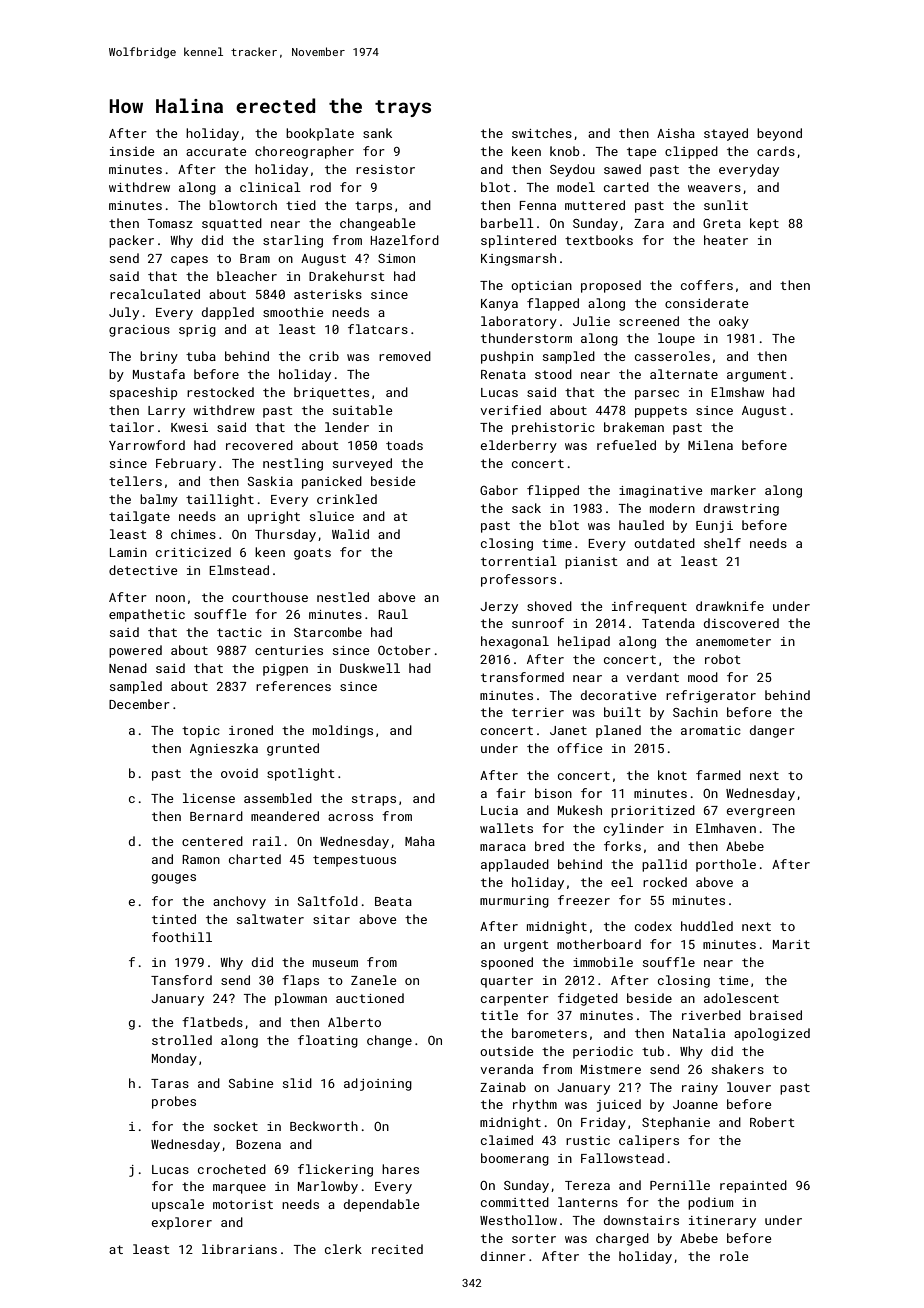 This screenshot has height=1308, width=924. What do you see at coordinates (542, 133) in the screenshot?
I see `switches` at bounding box center [542, 133].
